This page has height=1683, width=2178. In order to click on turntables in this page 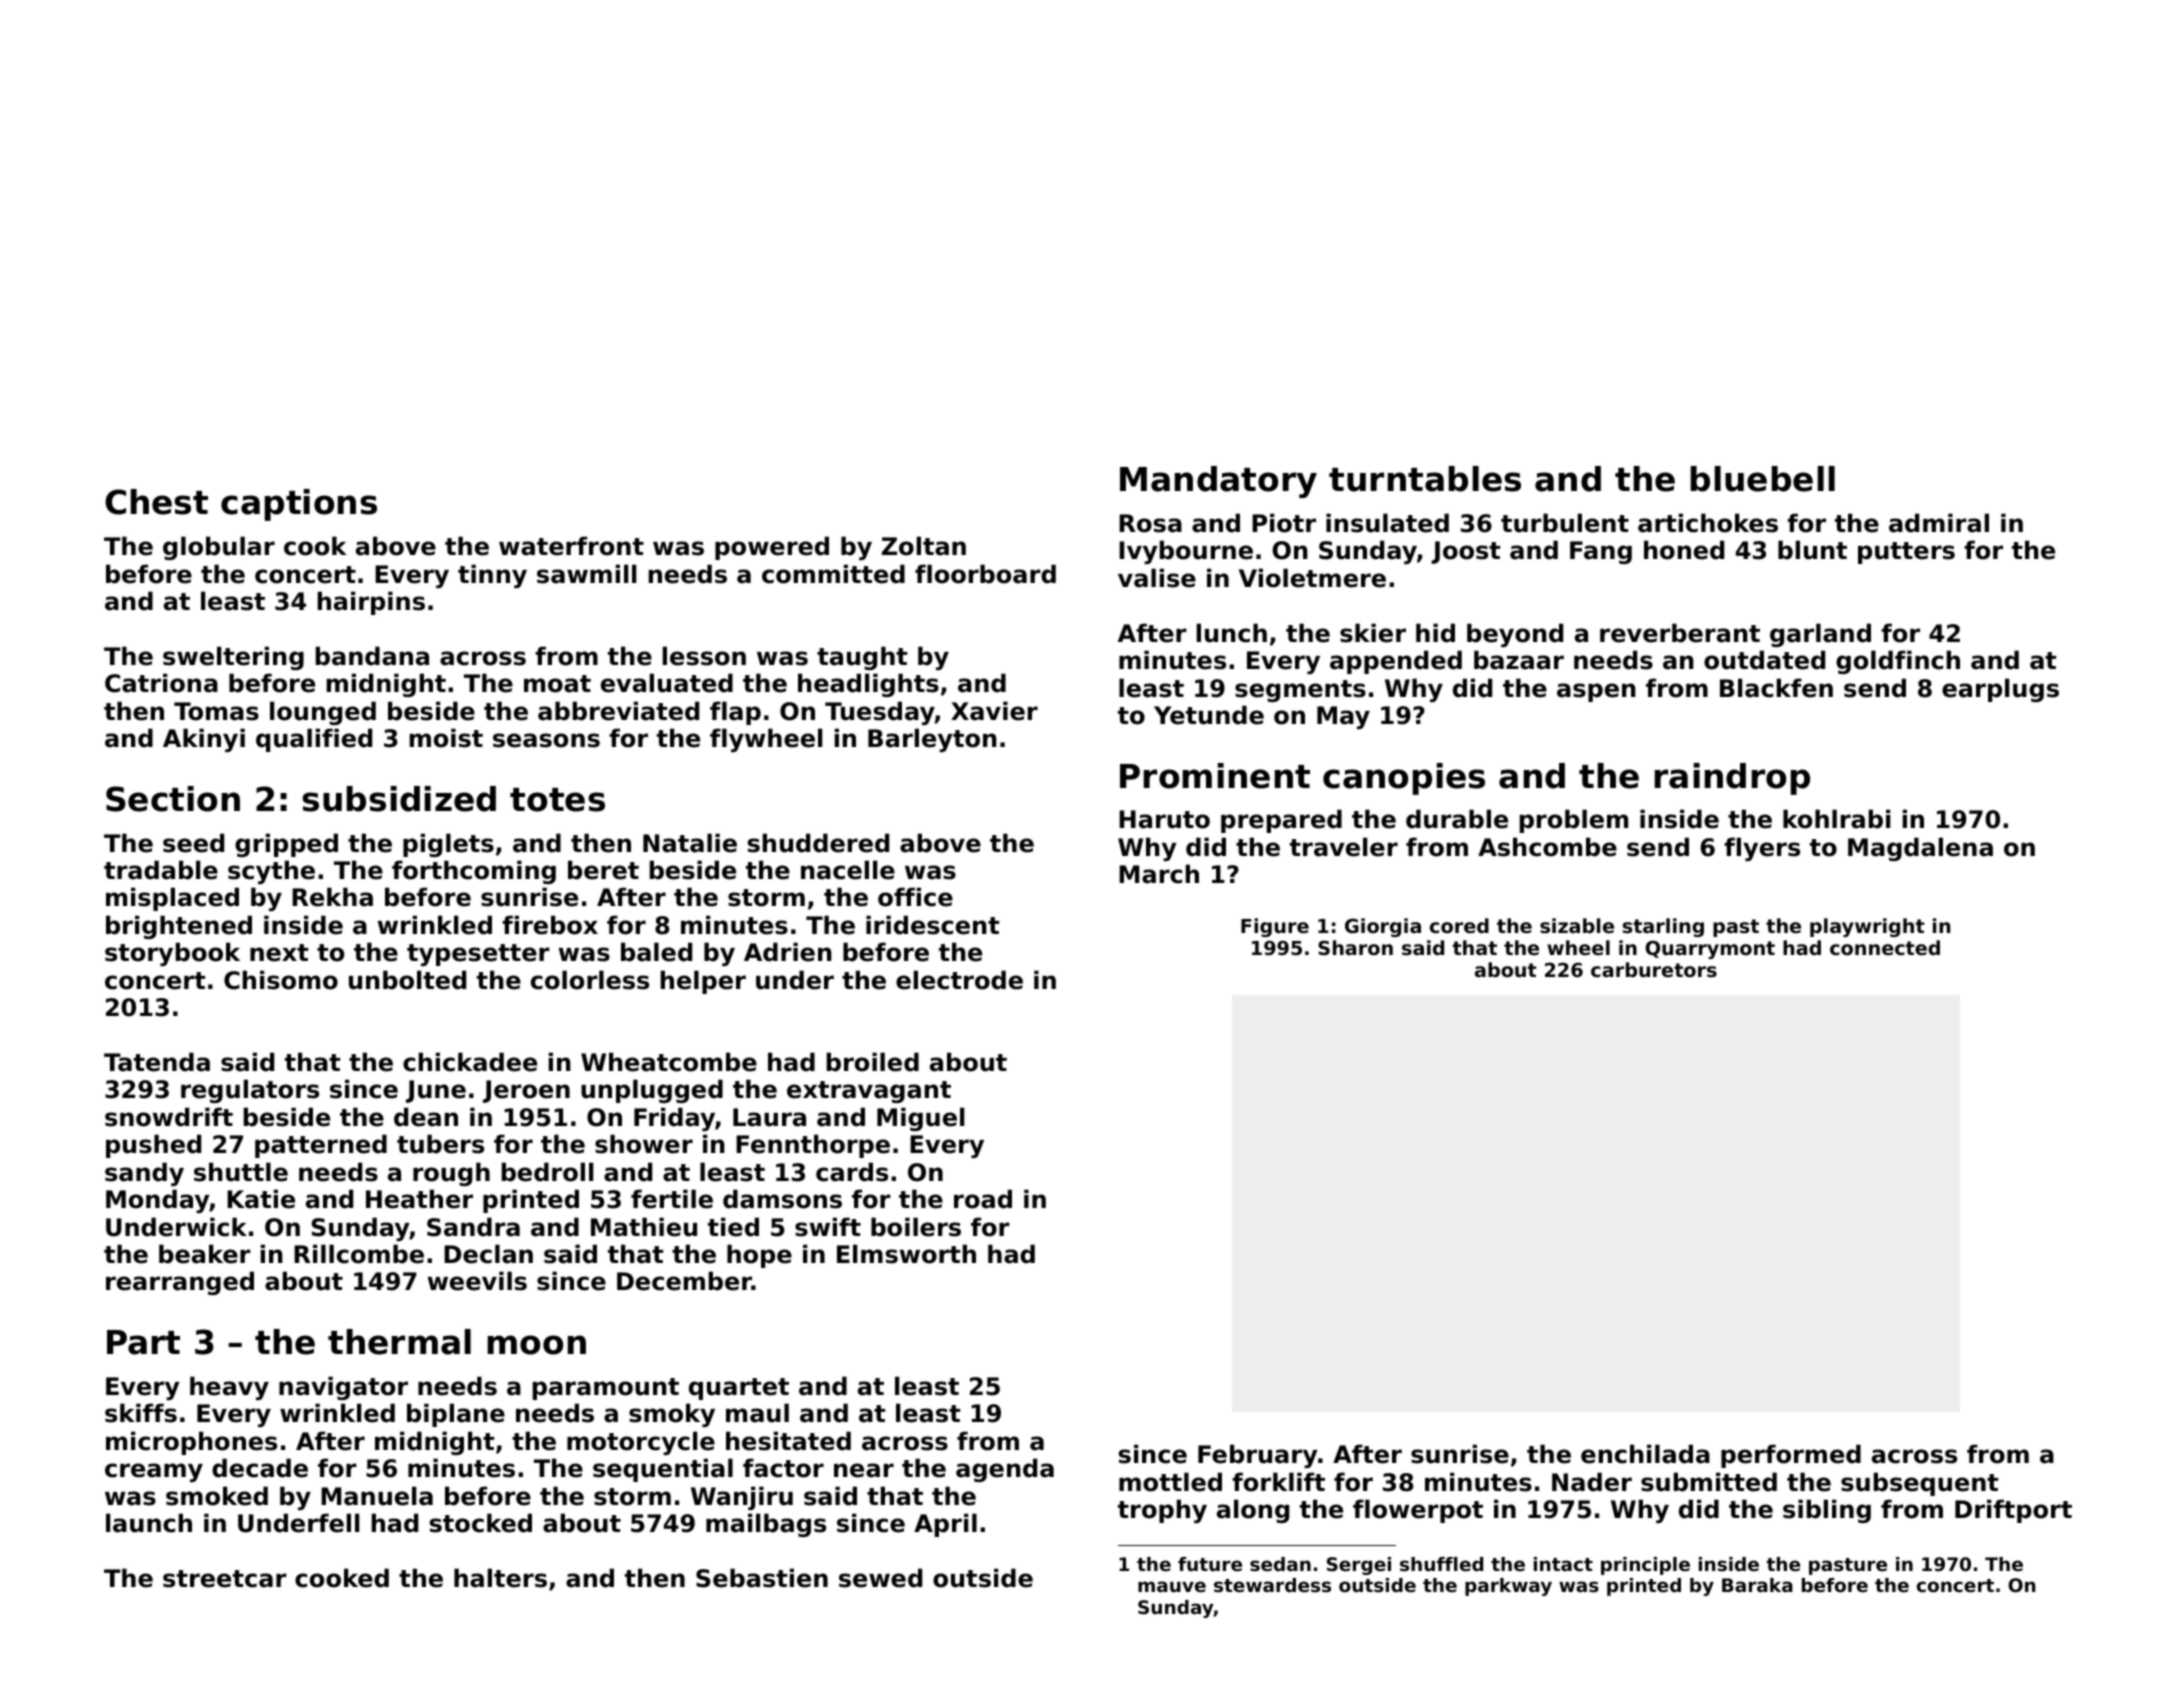, I will do `click(1425, 479)`.
